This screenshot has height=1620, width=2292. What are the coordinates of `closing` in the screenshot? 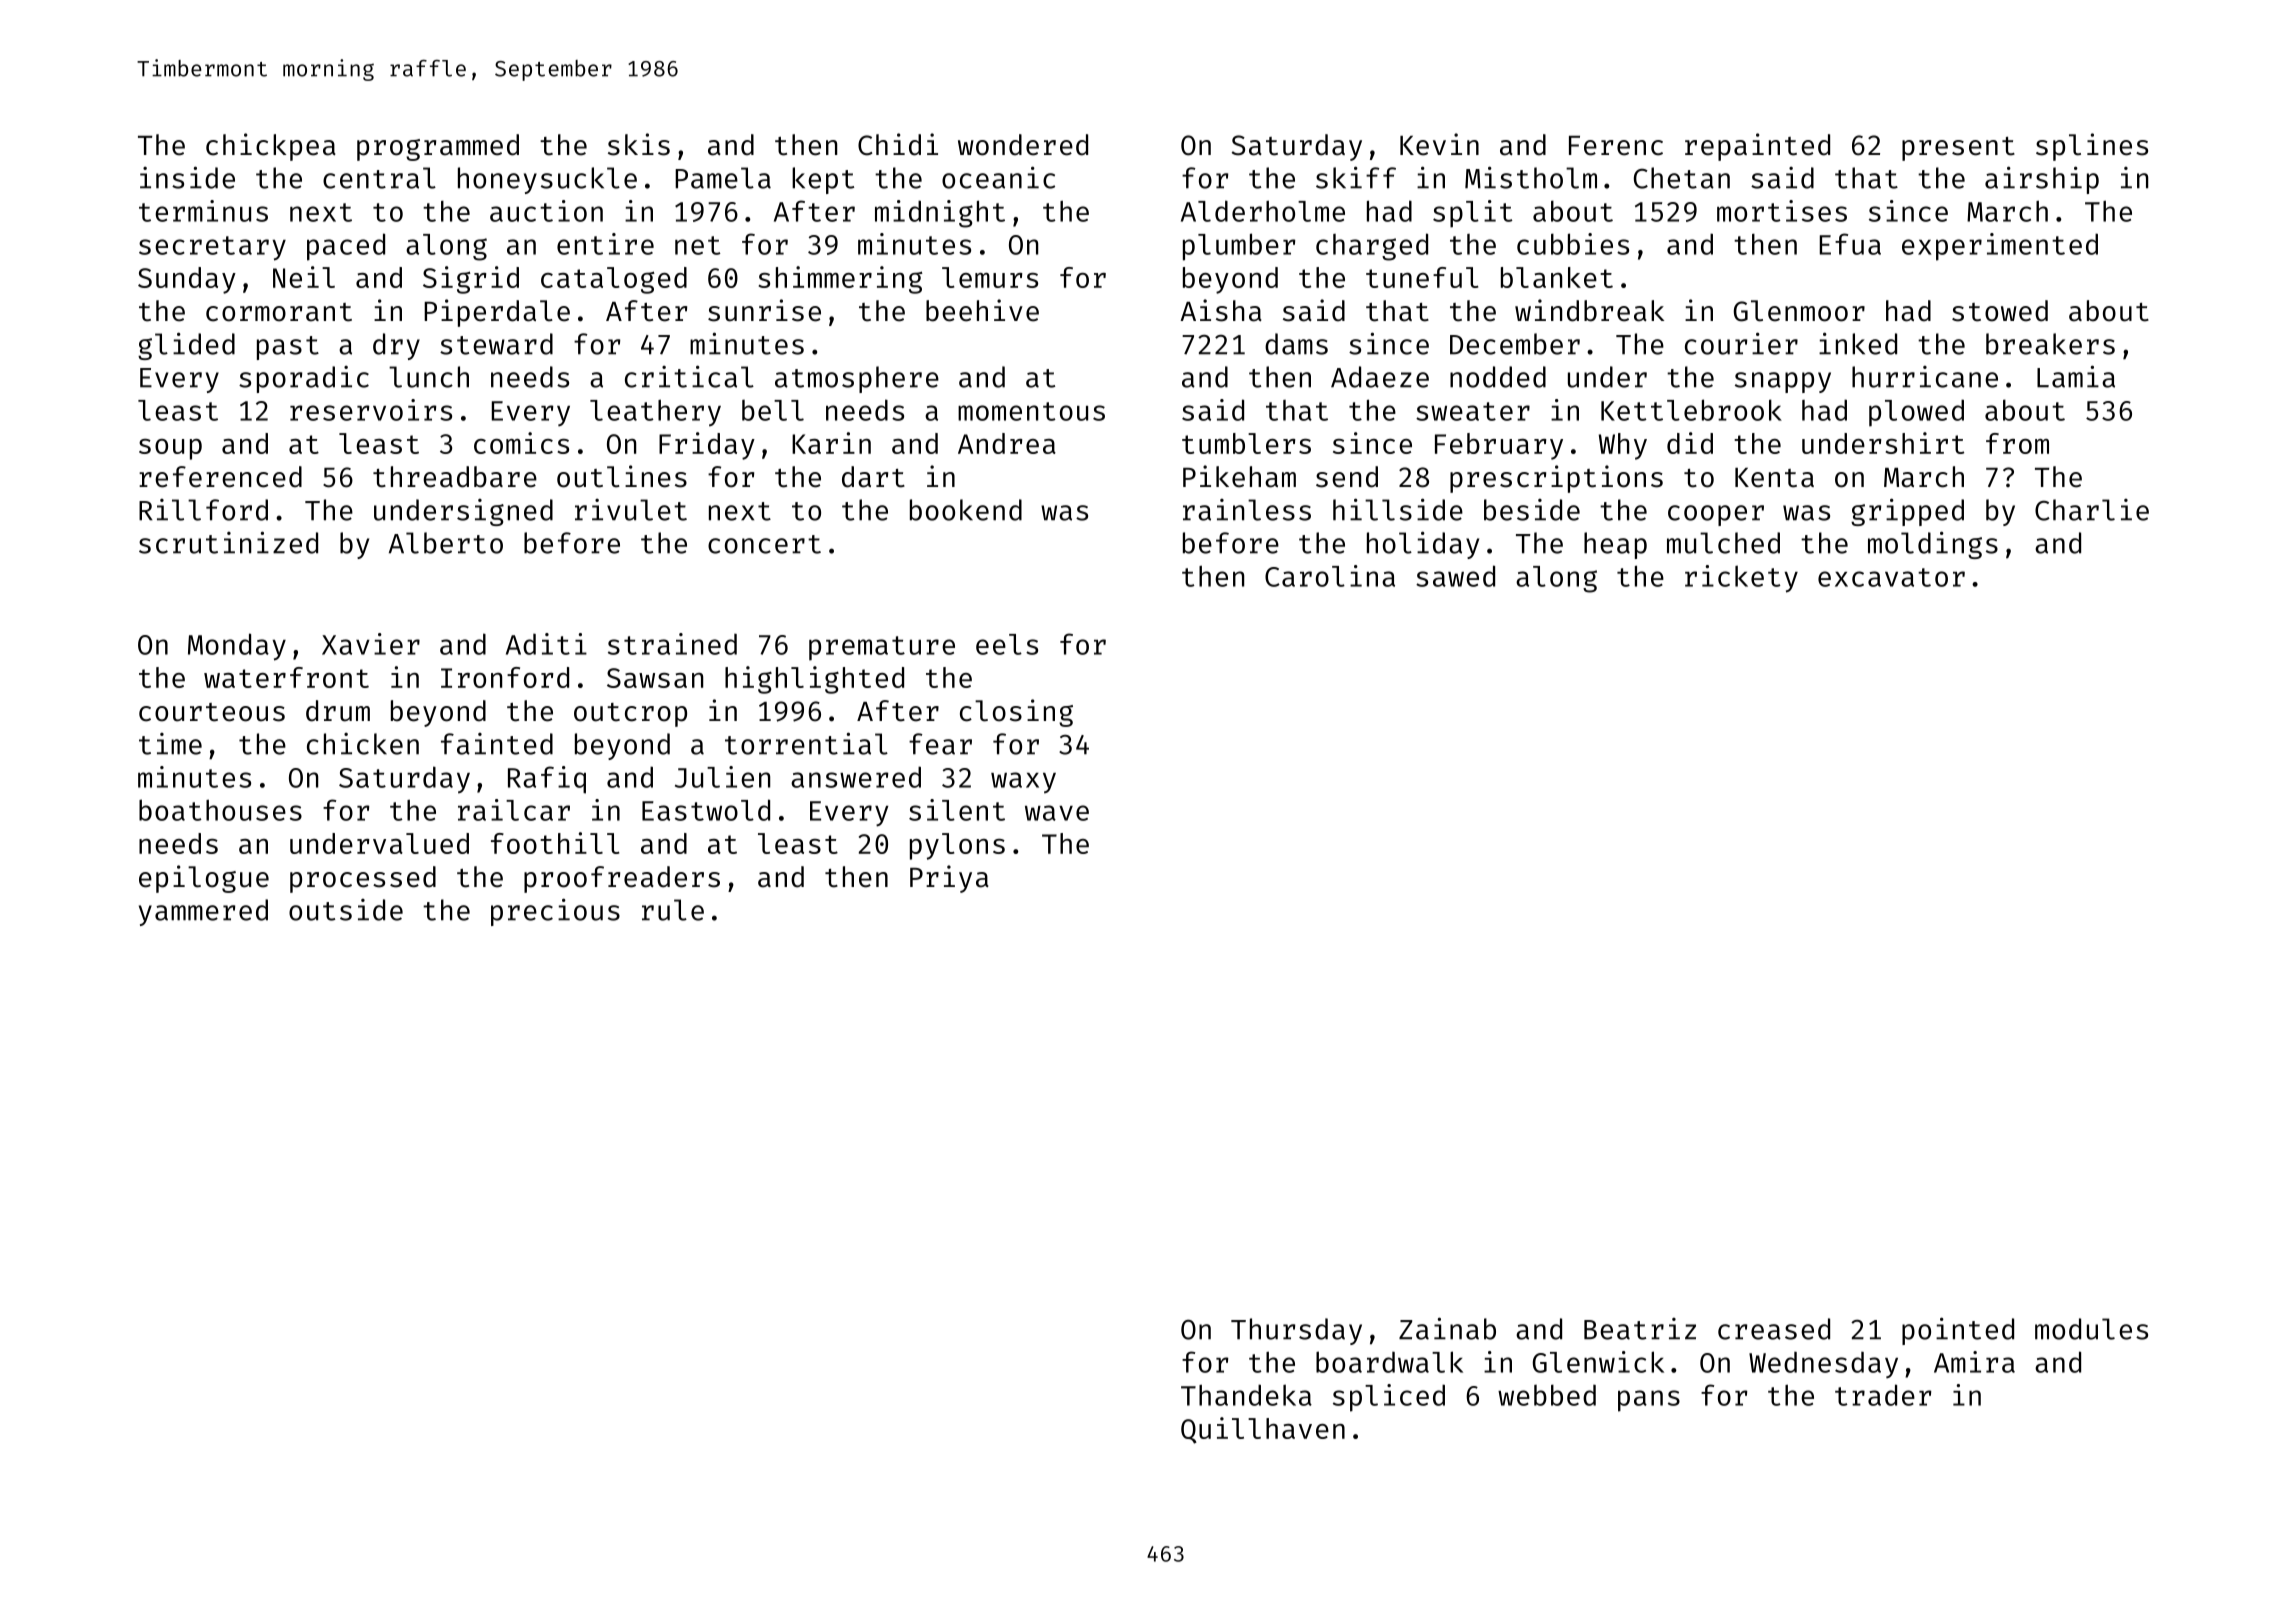 It's located at (1016, 713).
